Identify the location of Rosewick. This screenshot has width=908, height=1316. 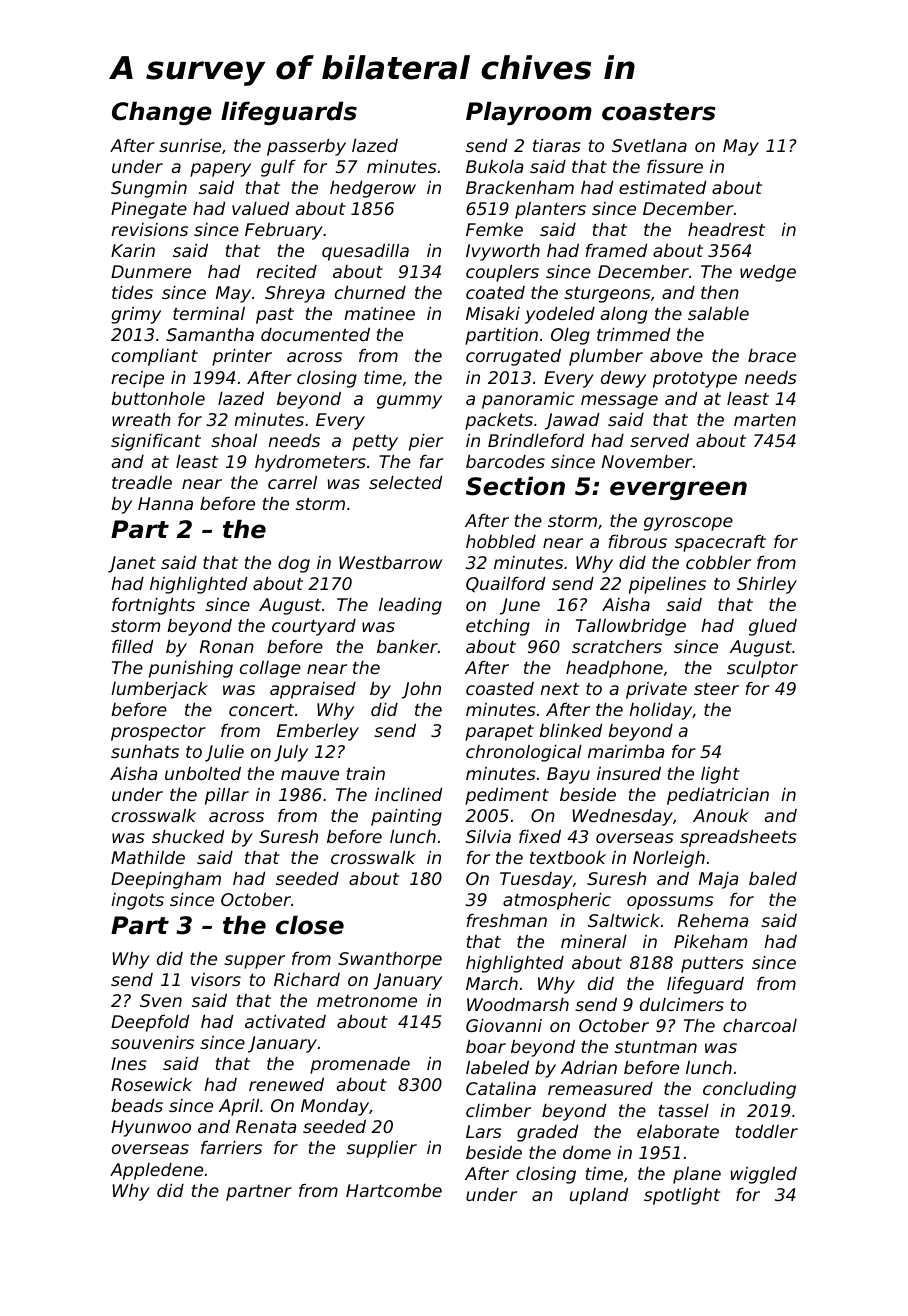
(151, 1084).
